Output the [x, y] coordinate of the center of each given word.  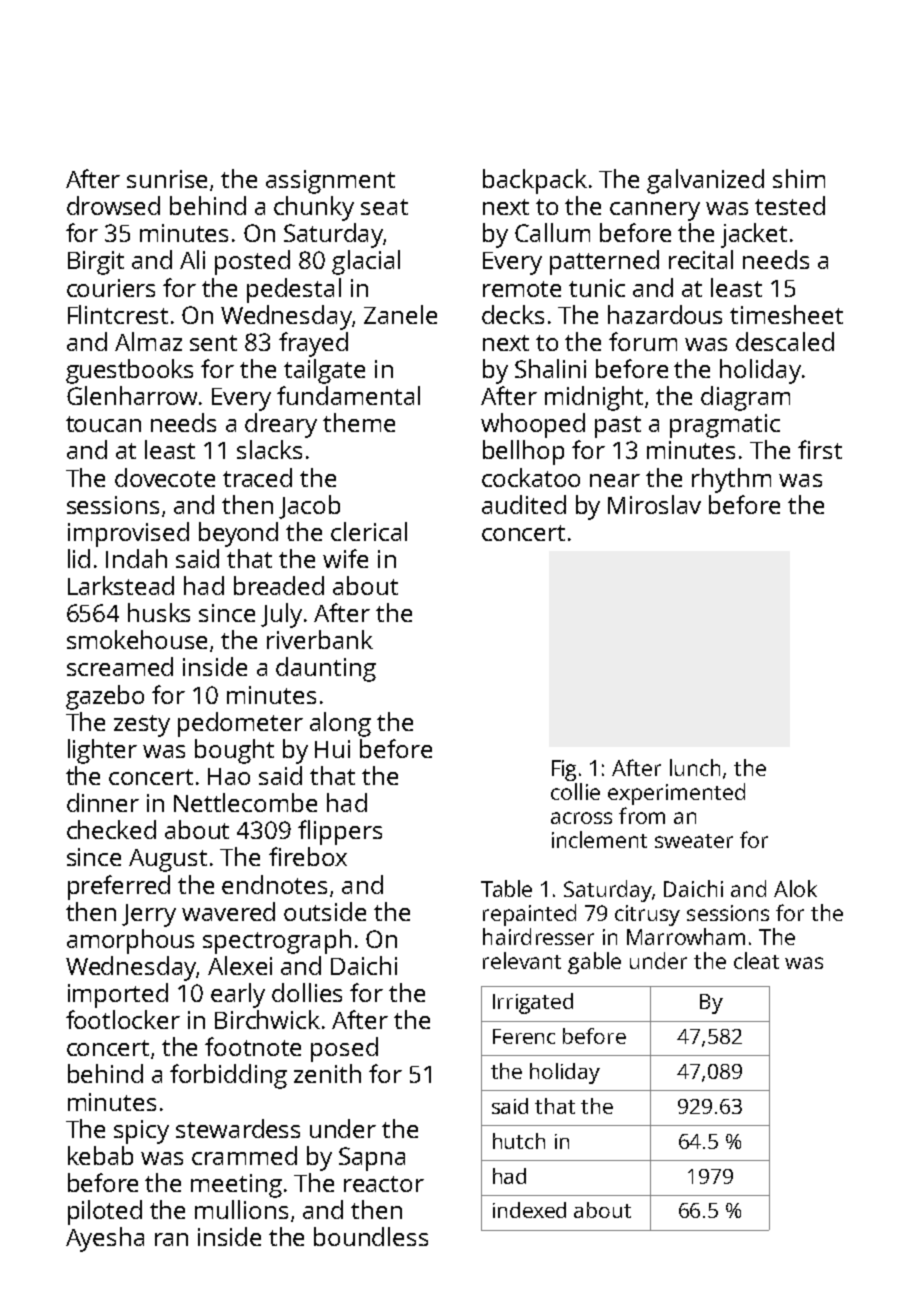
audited [524, 504]
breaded [279, 585]
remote [522, 289]
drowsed [113, 205]
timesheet [786, 314]
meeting [236, 1186]
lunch [695, 767]
